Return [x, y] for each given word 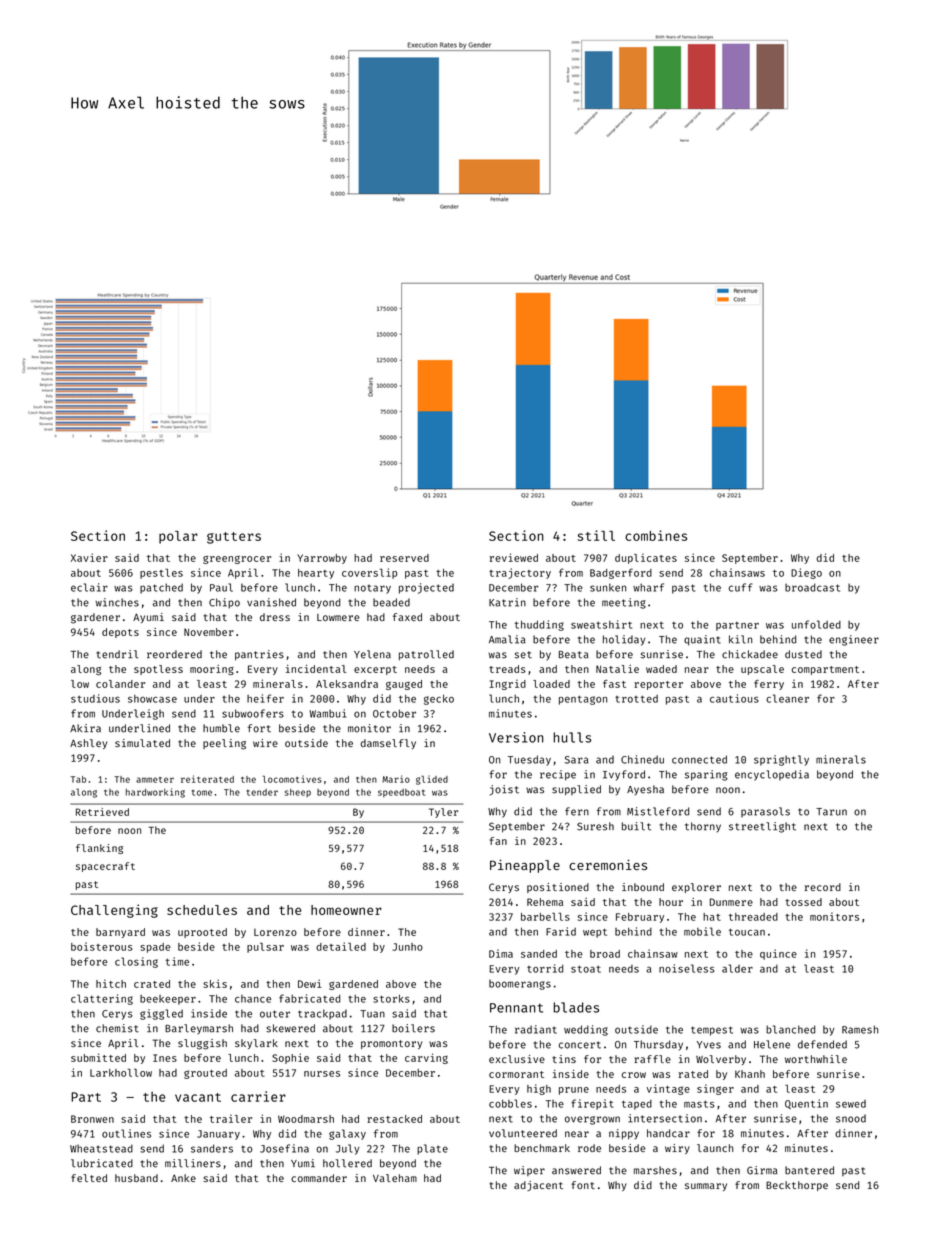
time [177, 961]
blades [576, 1007]
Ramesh [860, 1029]
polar [178, 537]
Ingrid [507, 684]
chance [253, 999]
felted [89, 1178]
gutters [234, 538]
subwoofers [253, 713]
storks [391, 998]
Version [516, 737]
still [596, 535]
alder [737, 968]
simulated [142, 743]
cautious [734, 698]
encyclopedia [772, 775]
